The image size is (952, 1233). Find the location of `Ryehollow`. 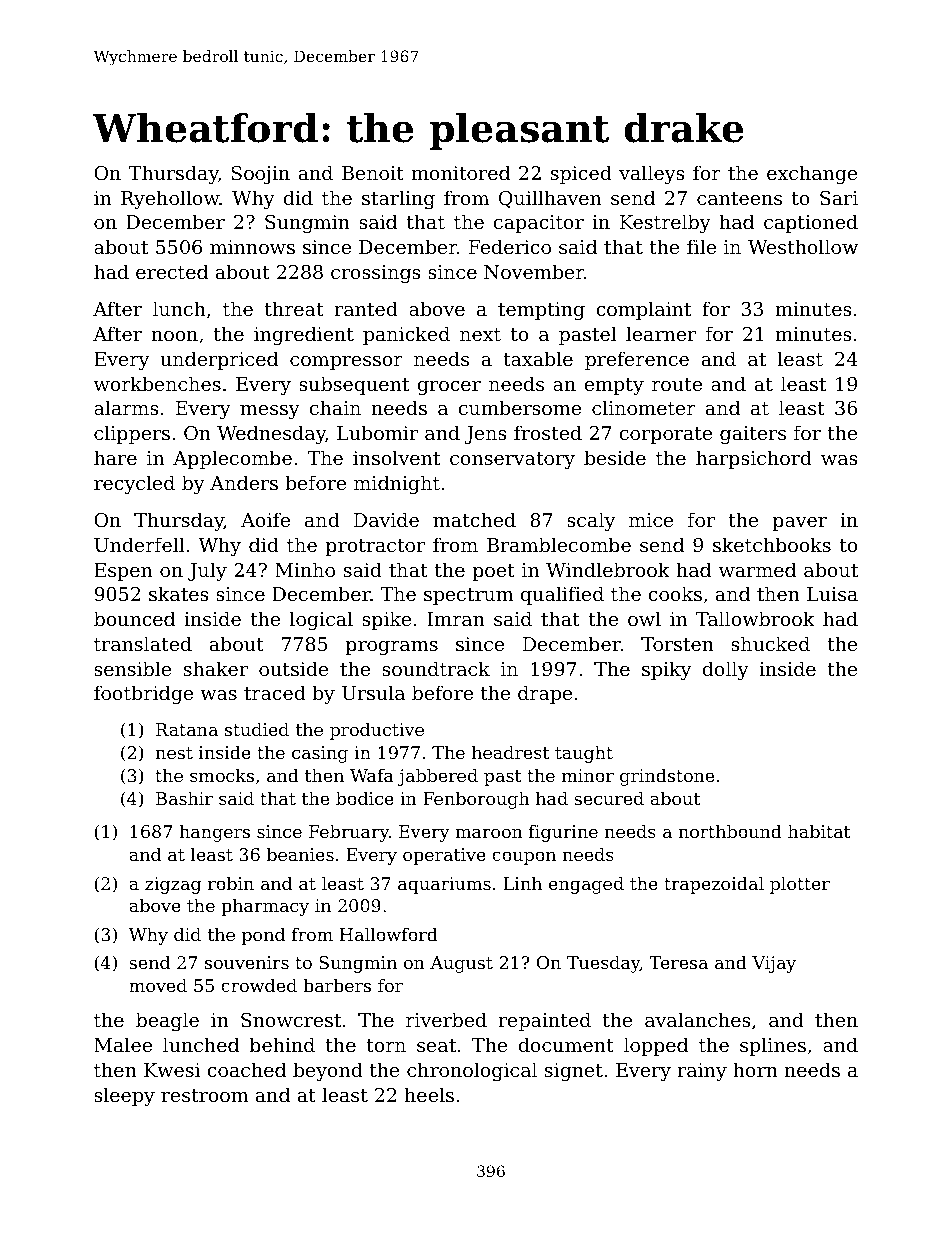

Ryehollow is located at coordinates (170, 199).
